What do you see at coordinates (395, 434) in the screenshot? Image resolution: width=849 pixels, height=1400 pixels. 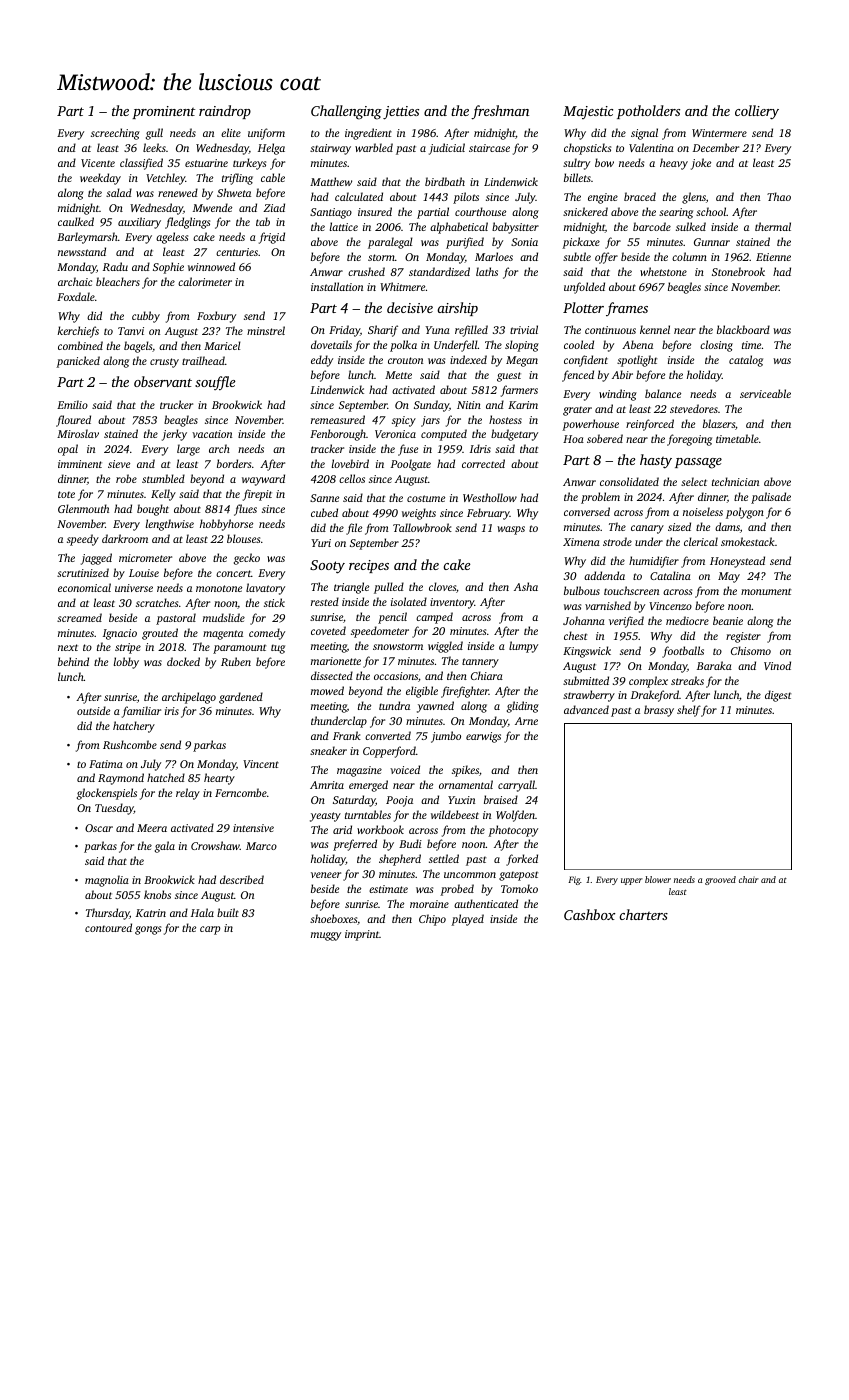 I see `Veronica` at bounding box center [395, 434].
